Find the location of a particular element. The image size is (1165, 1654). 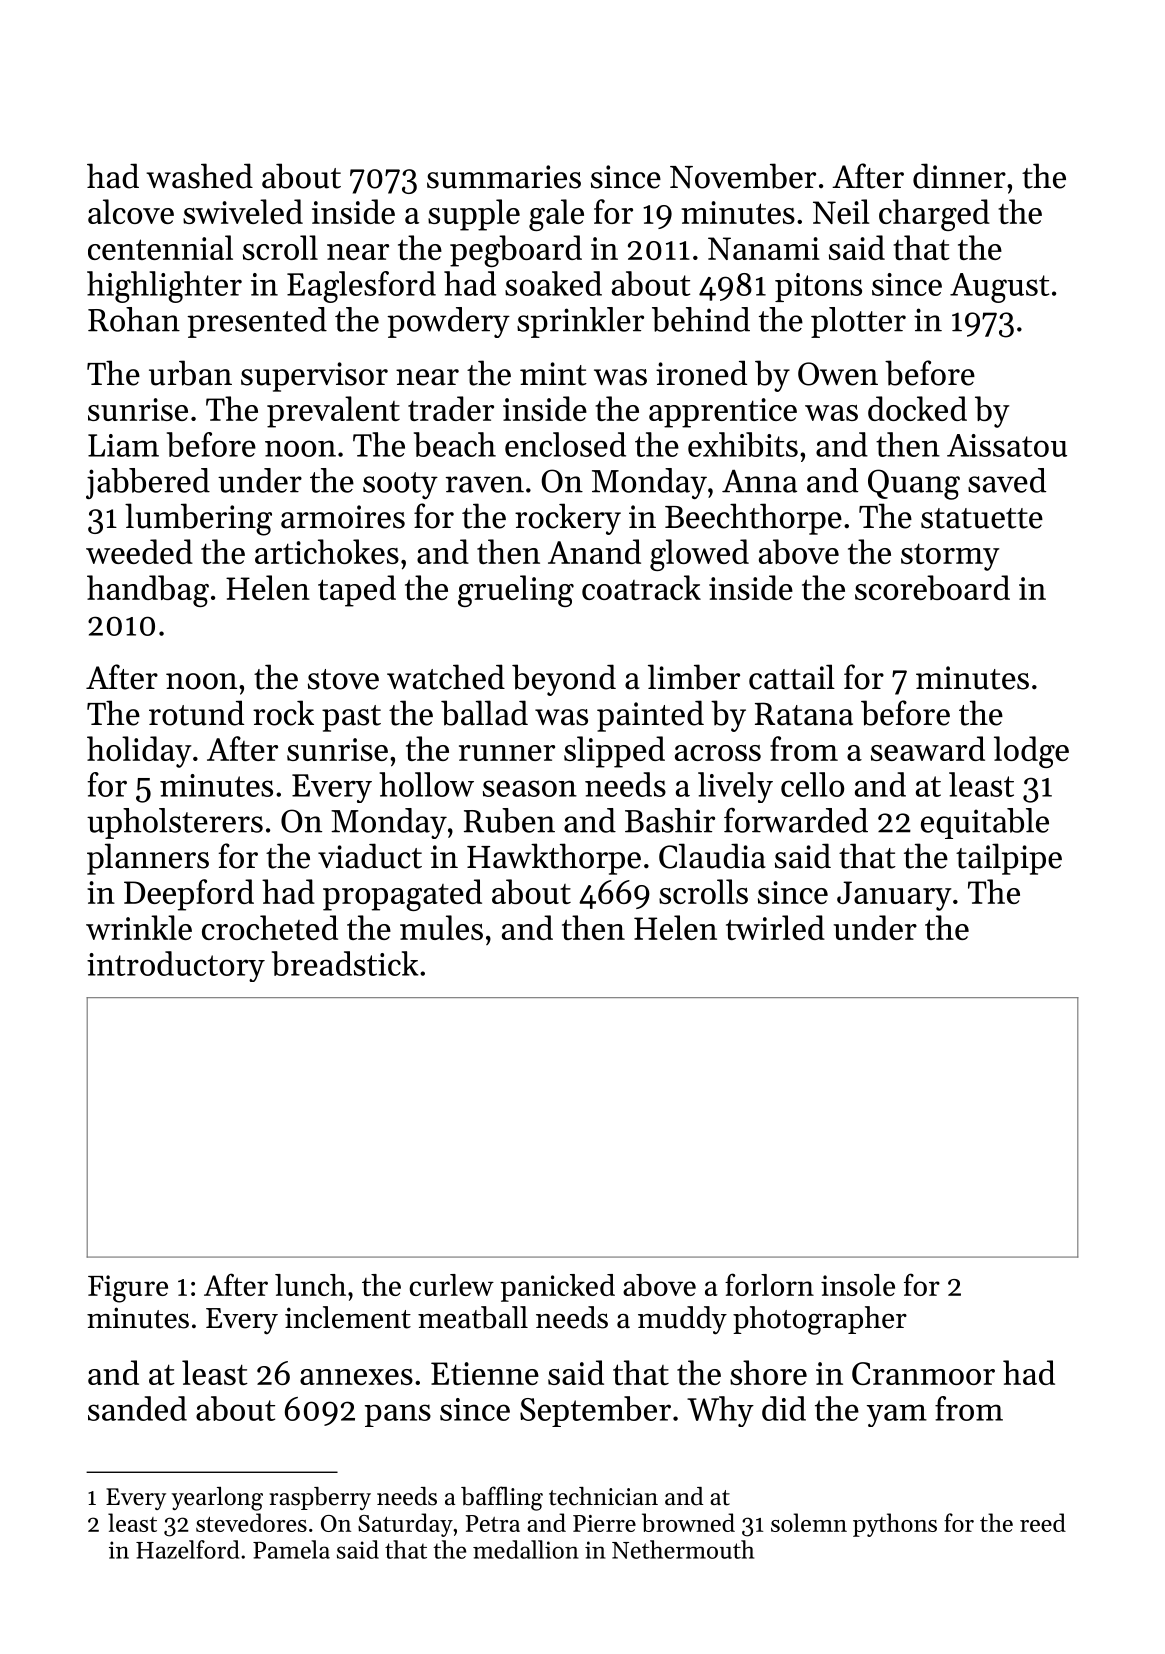

mules is located at coordinates (441, 927).
